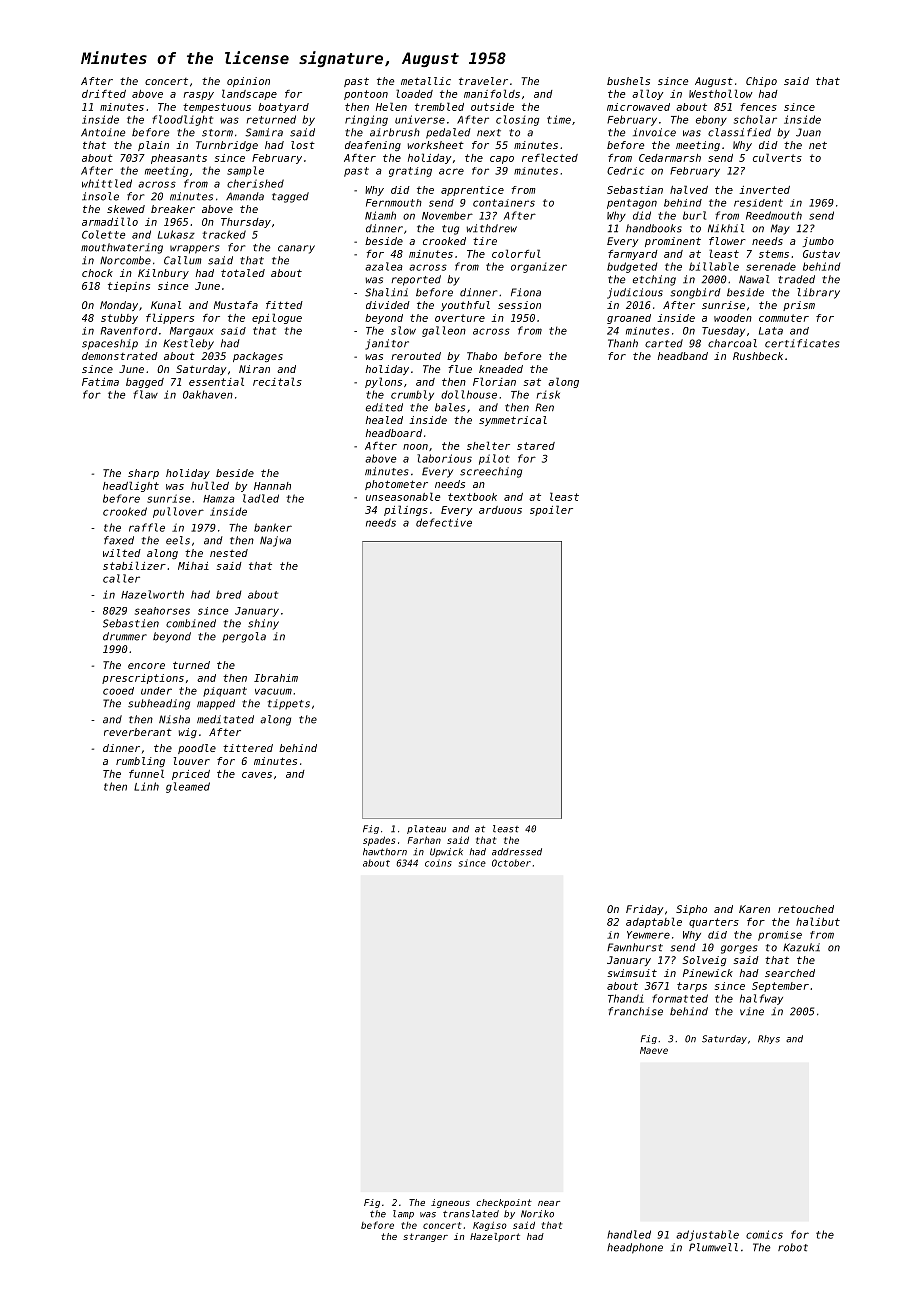  What do you see at coordinates (761, 82) in the document?
I see `Chipo` at bounding box center [761, 82].
